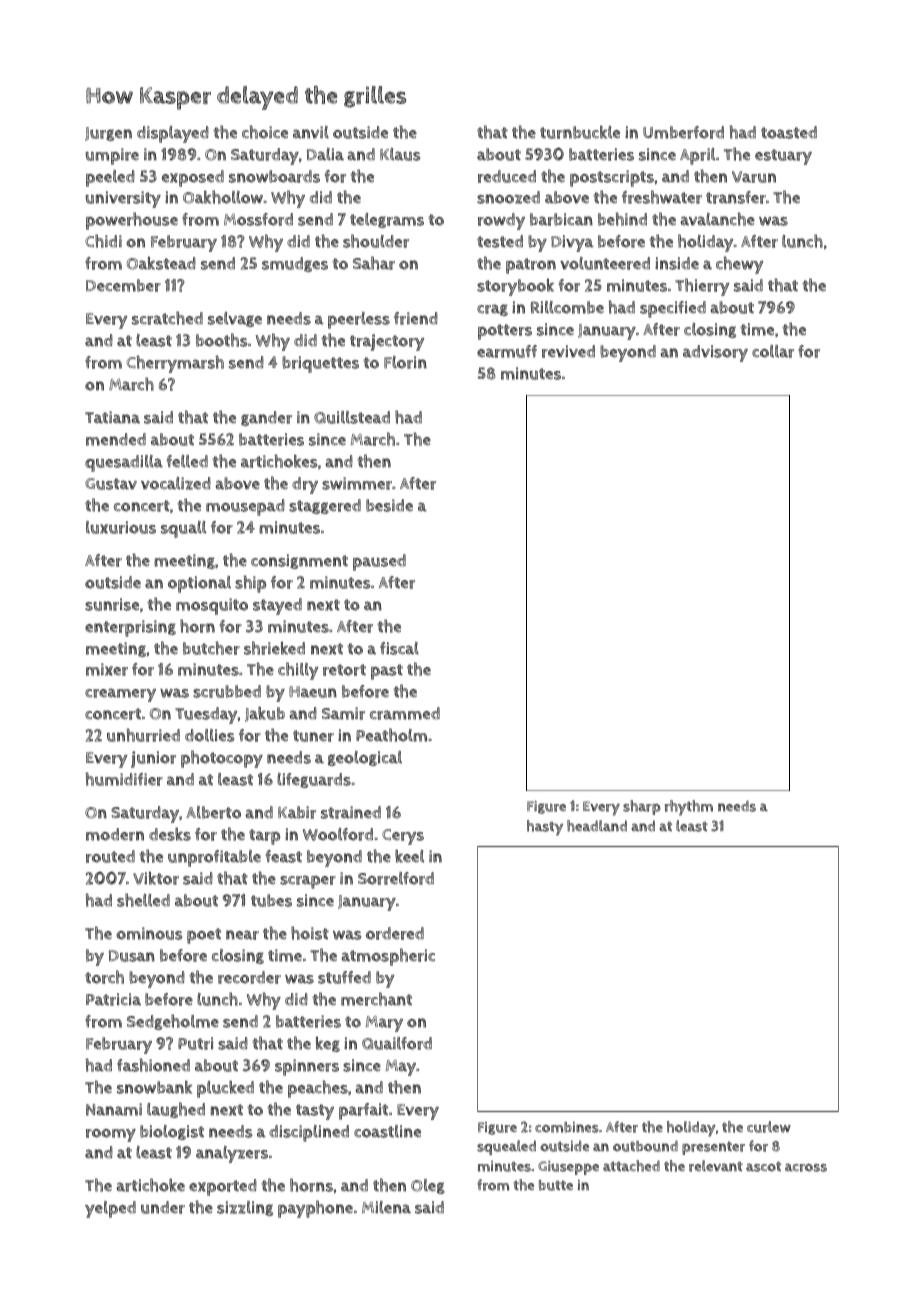 This document has height=1314, width=924. I want to click on torch, so click(104, 977).
